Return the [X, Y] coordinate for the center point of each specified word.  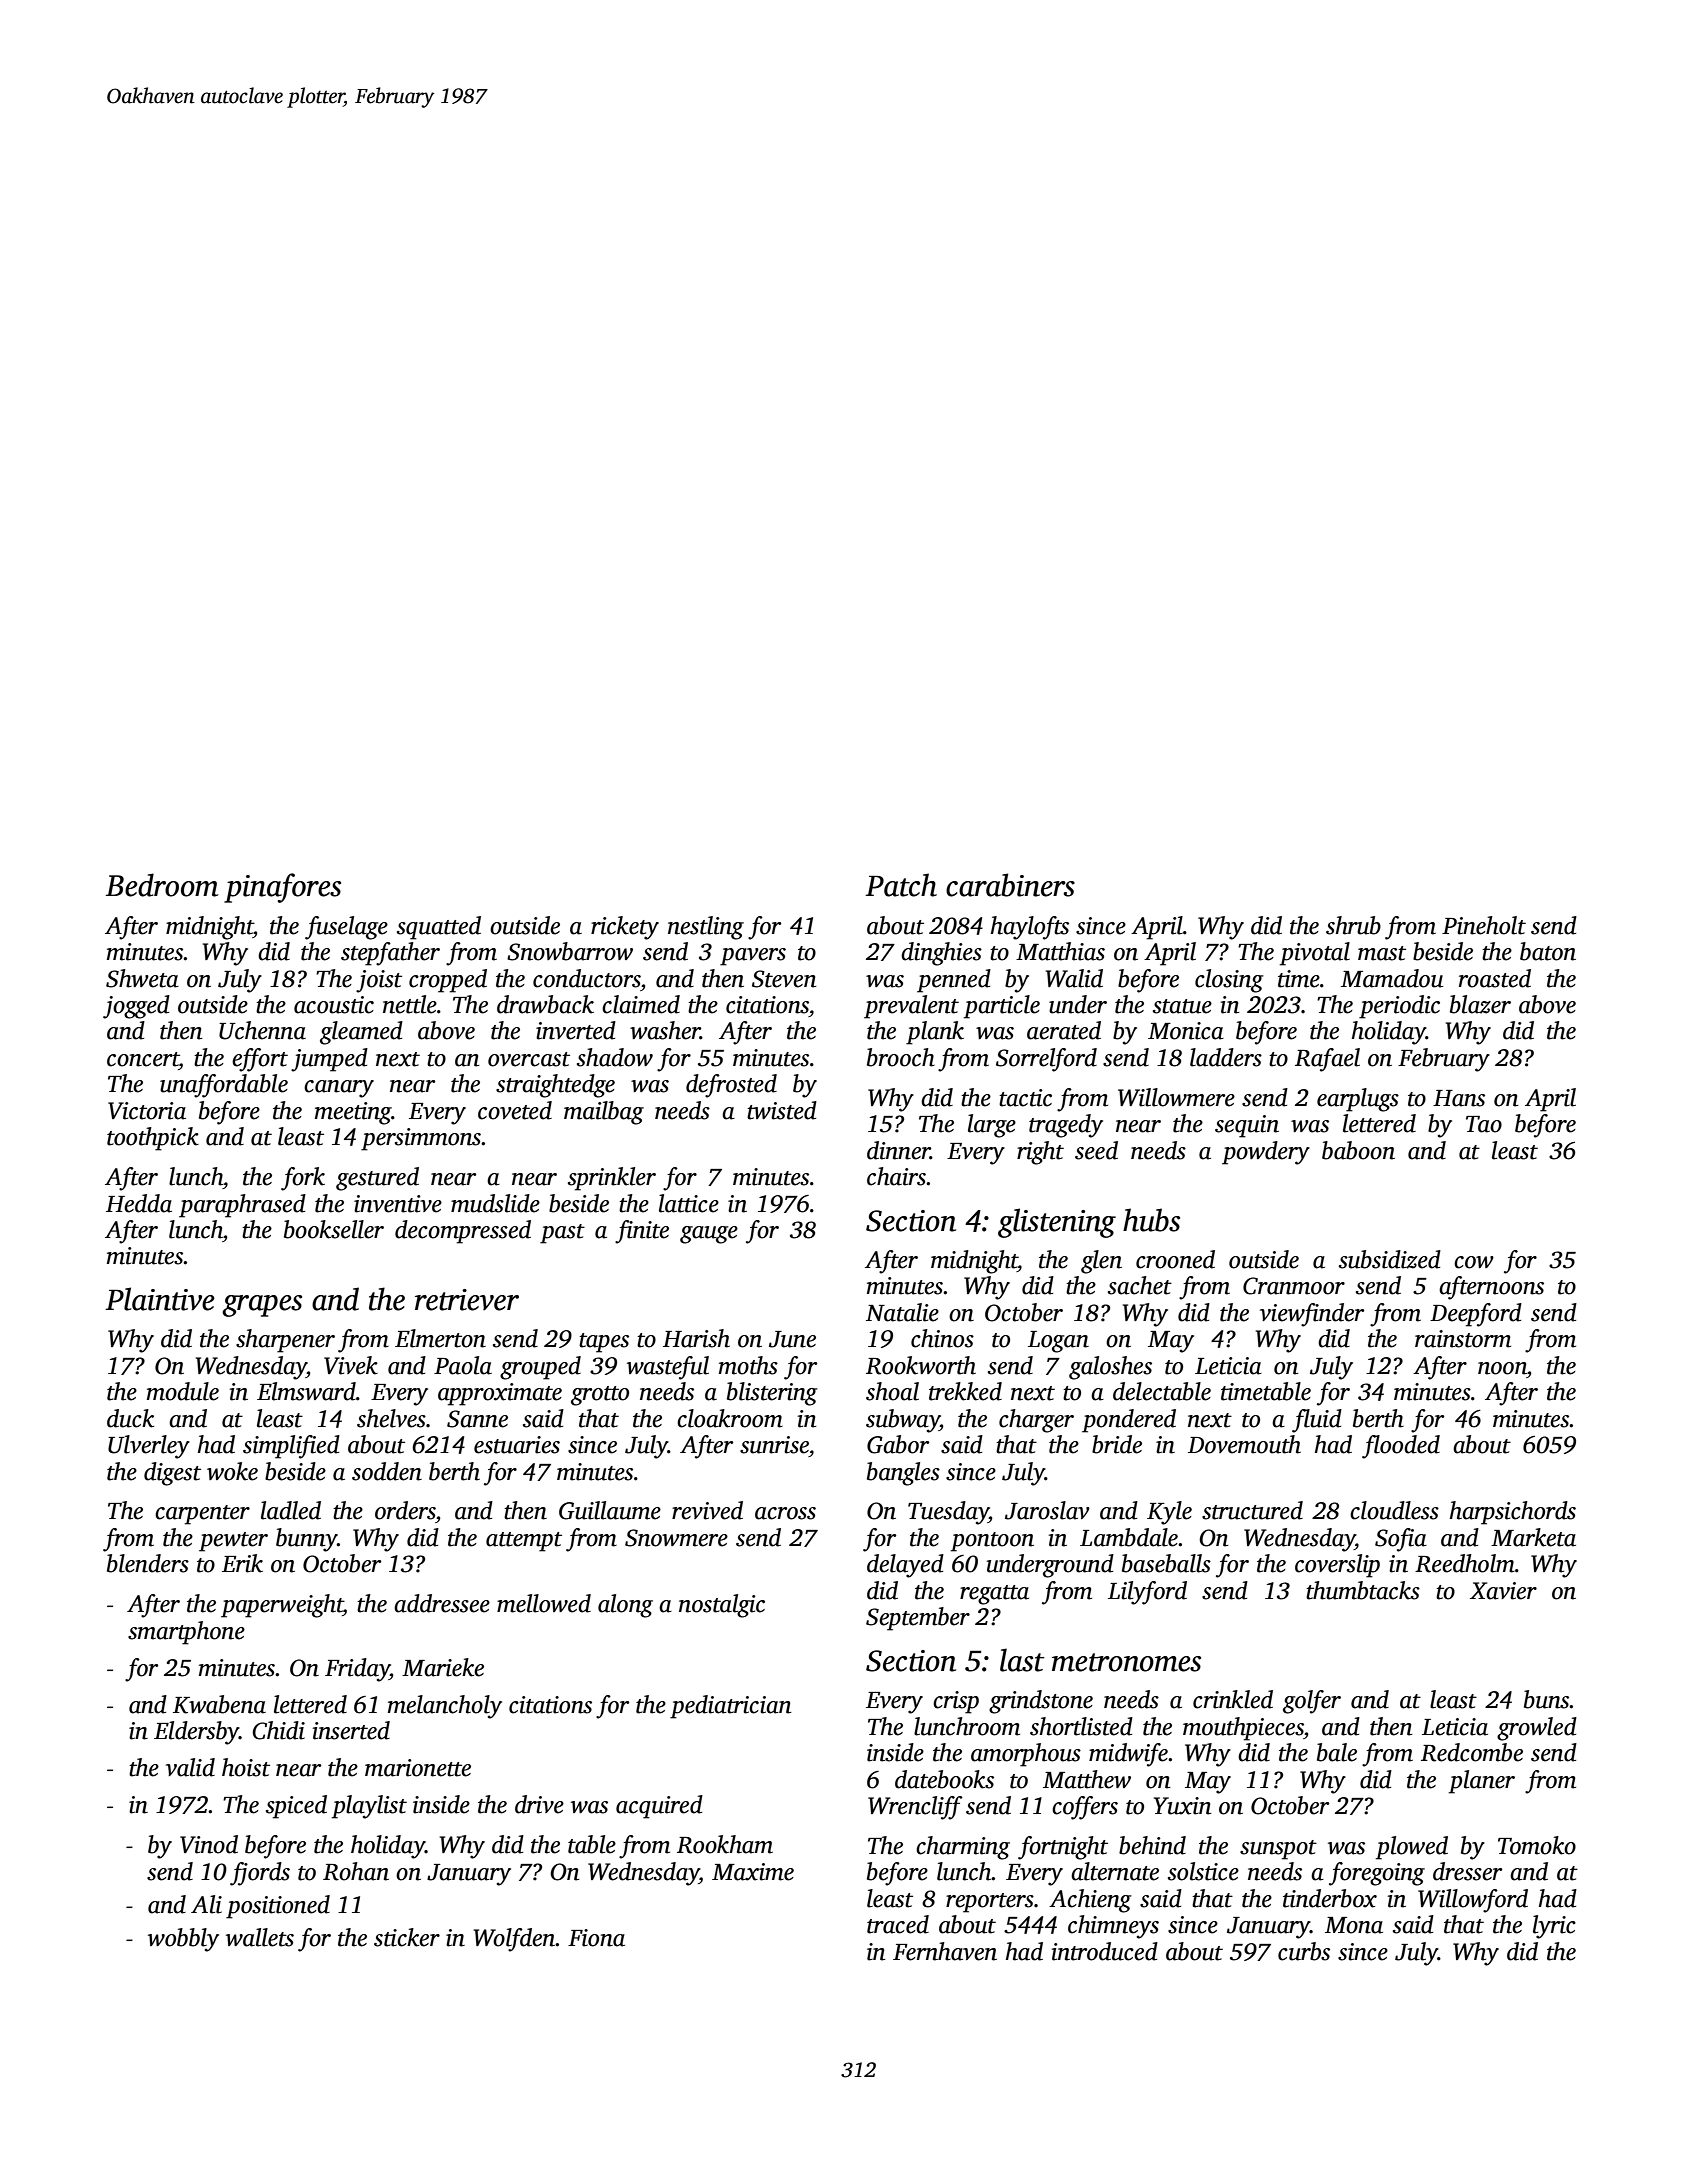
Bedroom [162, 885]
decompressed [463, 1232]
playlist [369, 1807]
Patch [901, 885]
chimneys [1113, 1927]
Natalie [902, 1312]
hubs [1151, 1220]
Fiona [596, 1938]
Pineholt [1484, 925]
